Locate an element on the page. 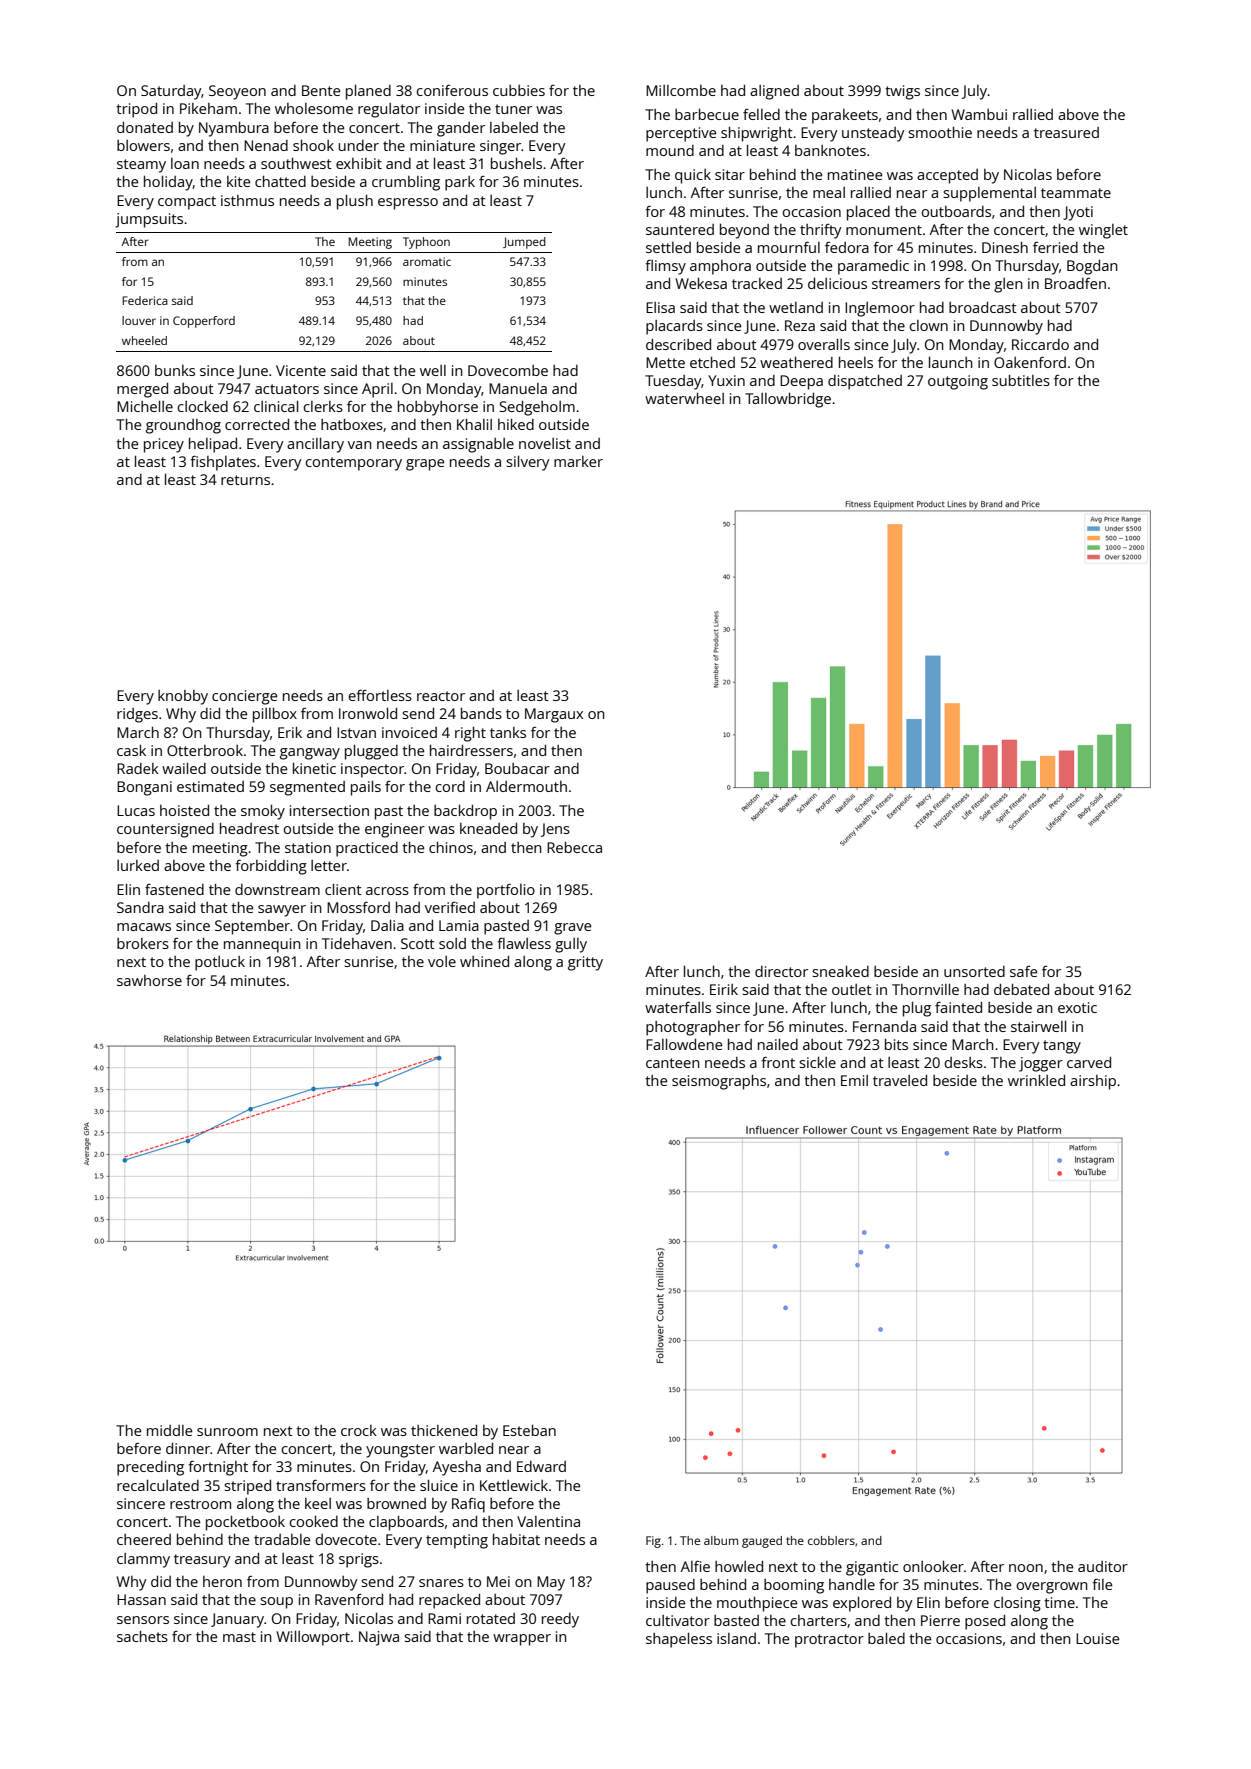 The image size is (1251, 1769). shapeless is located at coordinates (679, 1640).
